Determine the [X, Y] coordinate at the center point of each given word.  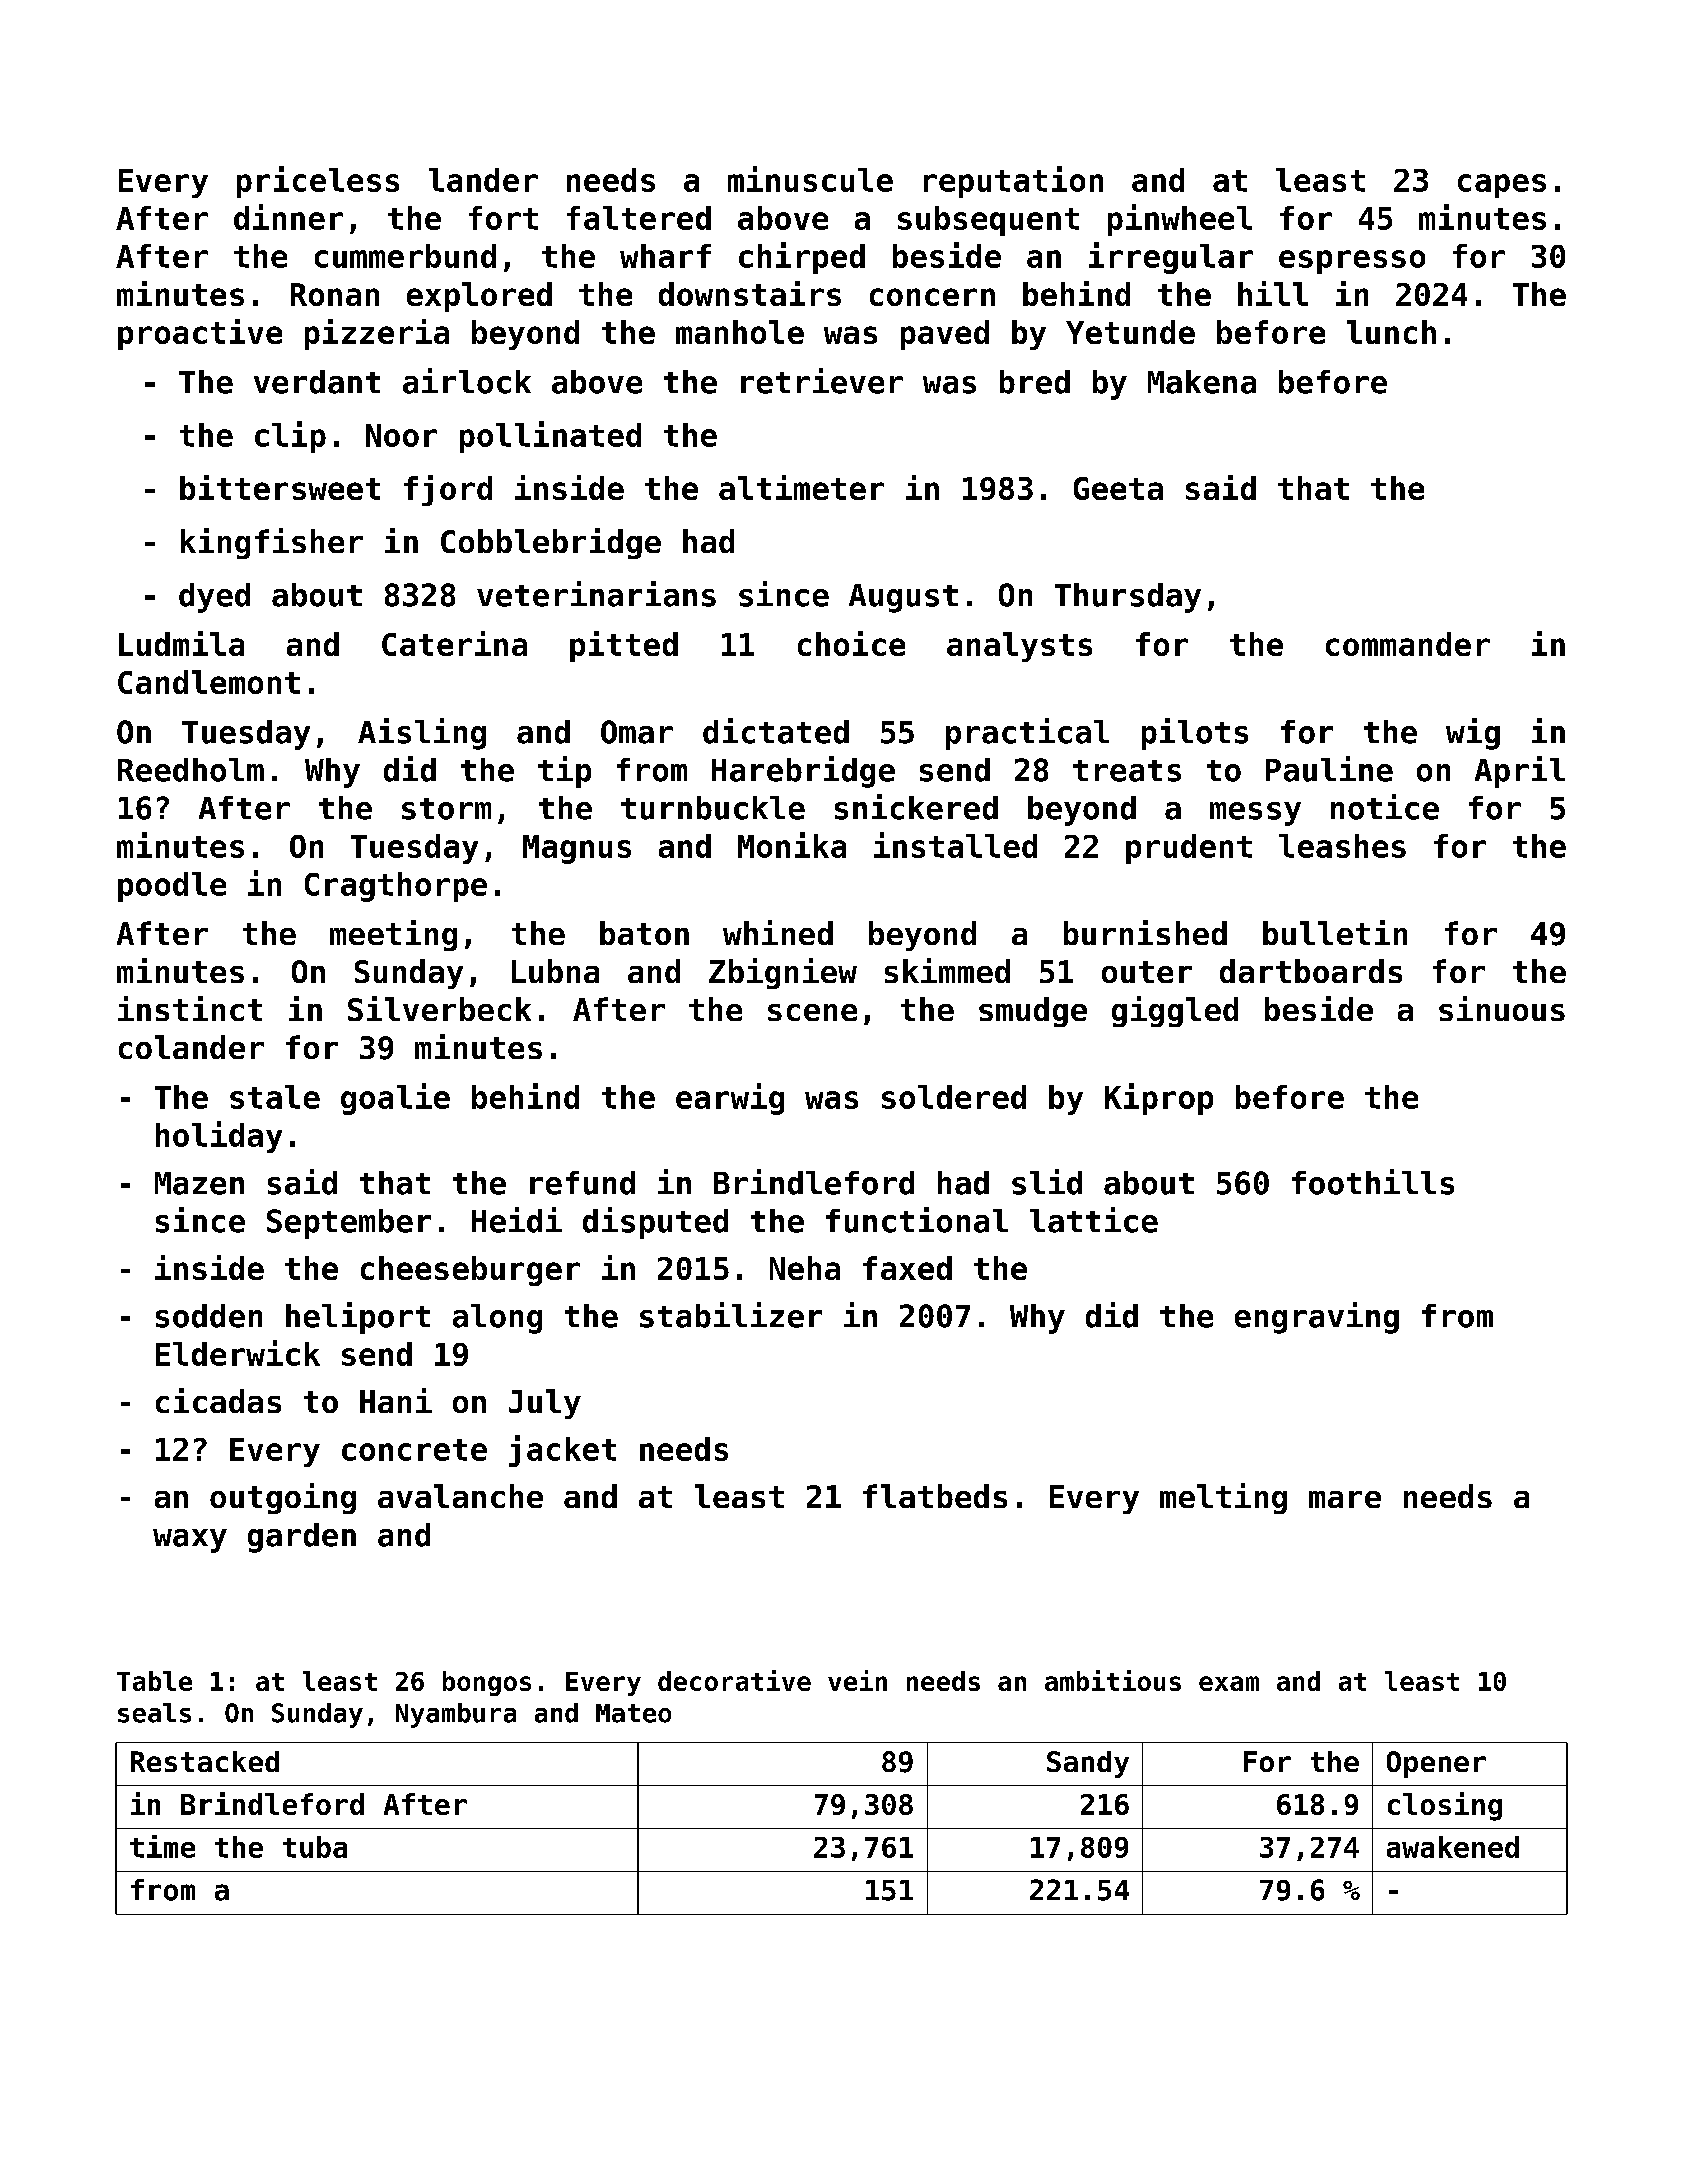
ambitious [1113, 1680]
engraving [1317, 1318]
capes [1502, 186]
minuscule [810, 179]
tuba [315, 1847]
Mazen [199, 1183]
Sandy [1088, 1764]
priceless [318, 182]
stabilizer [731, 1315]
